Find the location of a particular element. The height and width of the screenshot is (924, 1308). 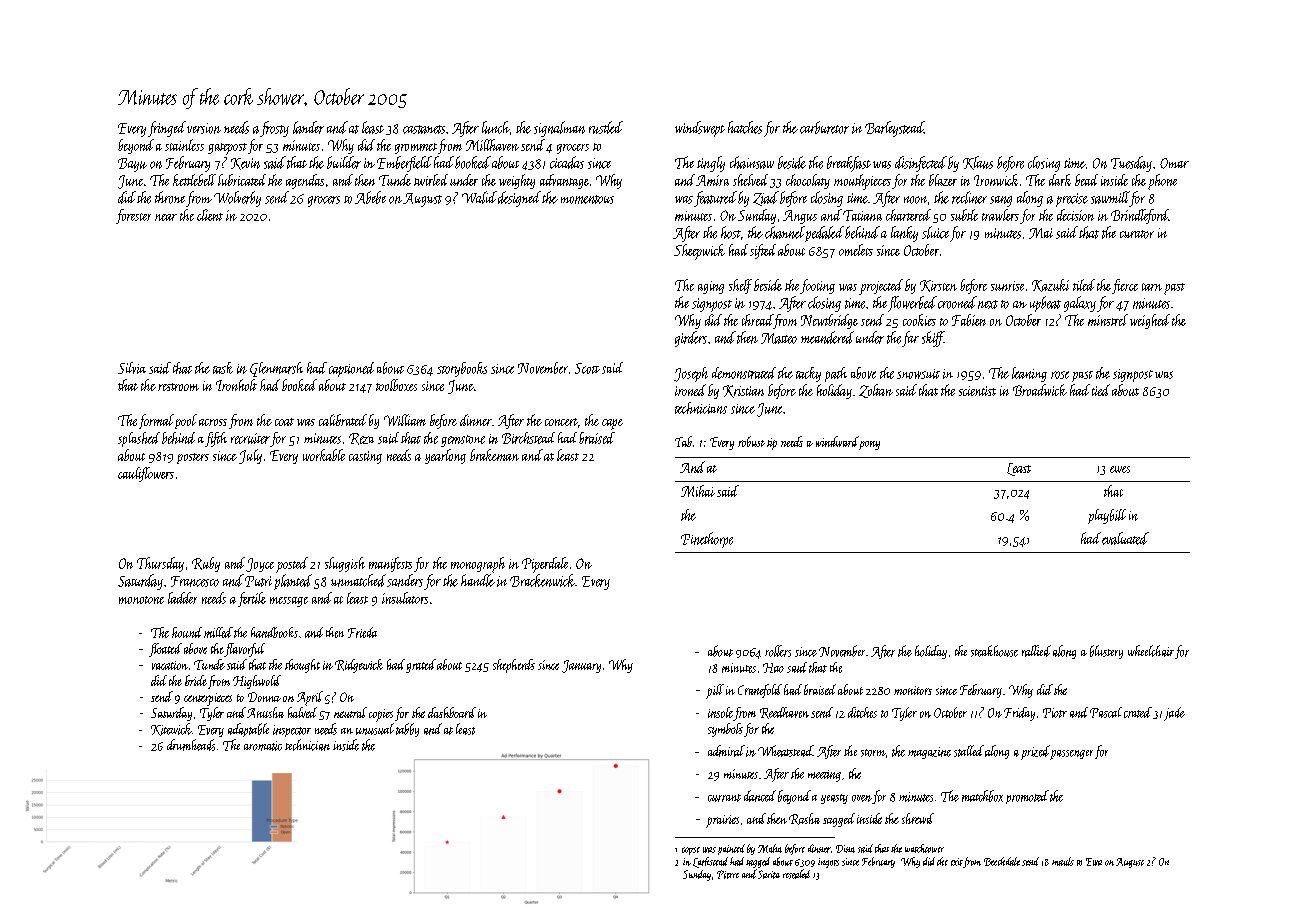

shepherds is located at coordinates (514, 666).
